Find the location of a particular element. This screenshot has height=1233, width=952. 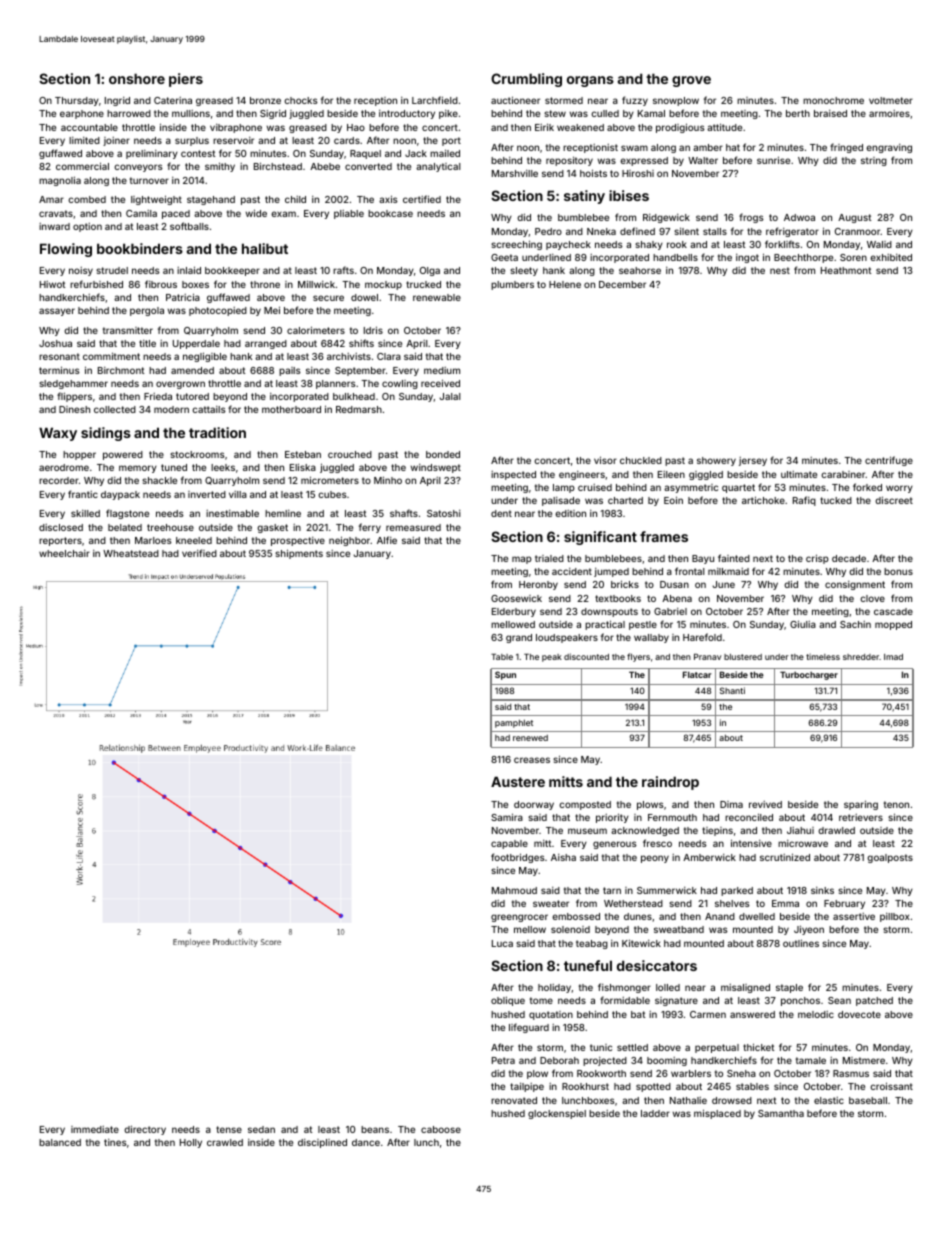

strudel is located at coordinates (112, 270).
